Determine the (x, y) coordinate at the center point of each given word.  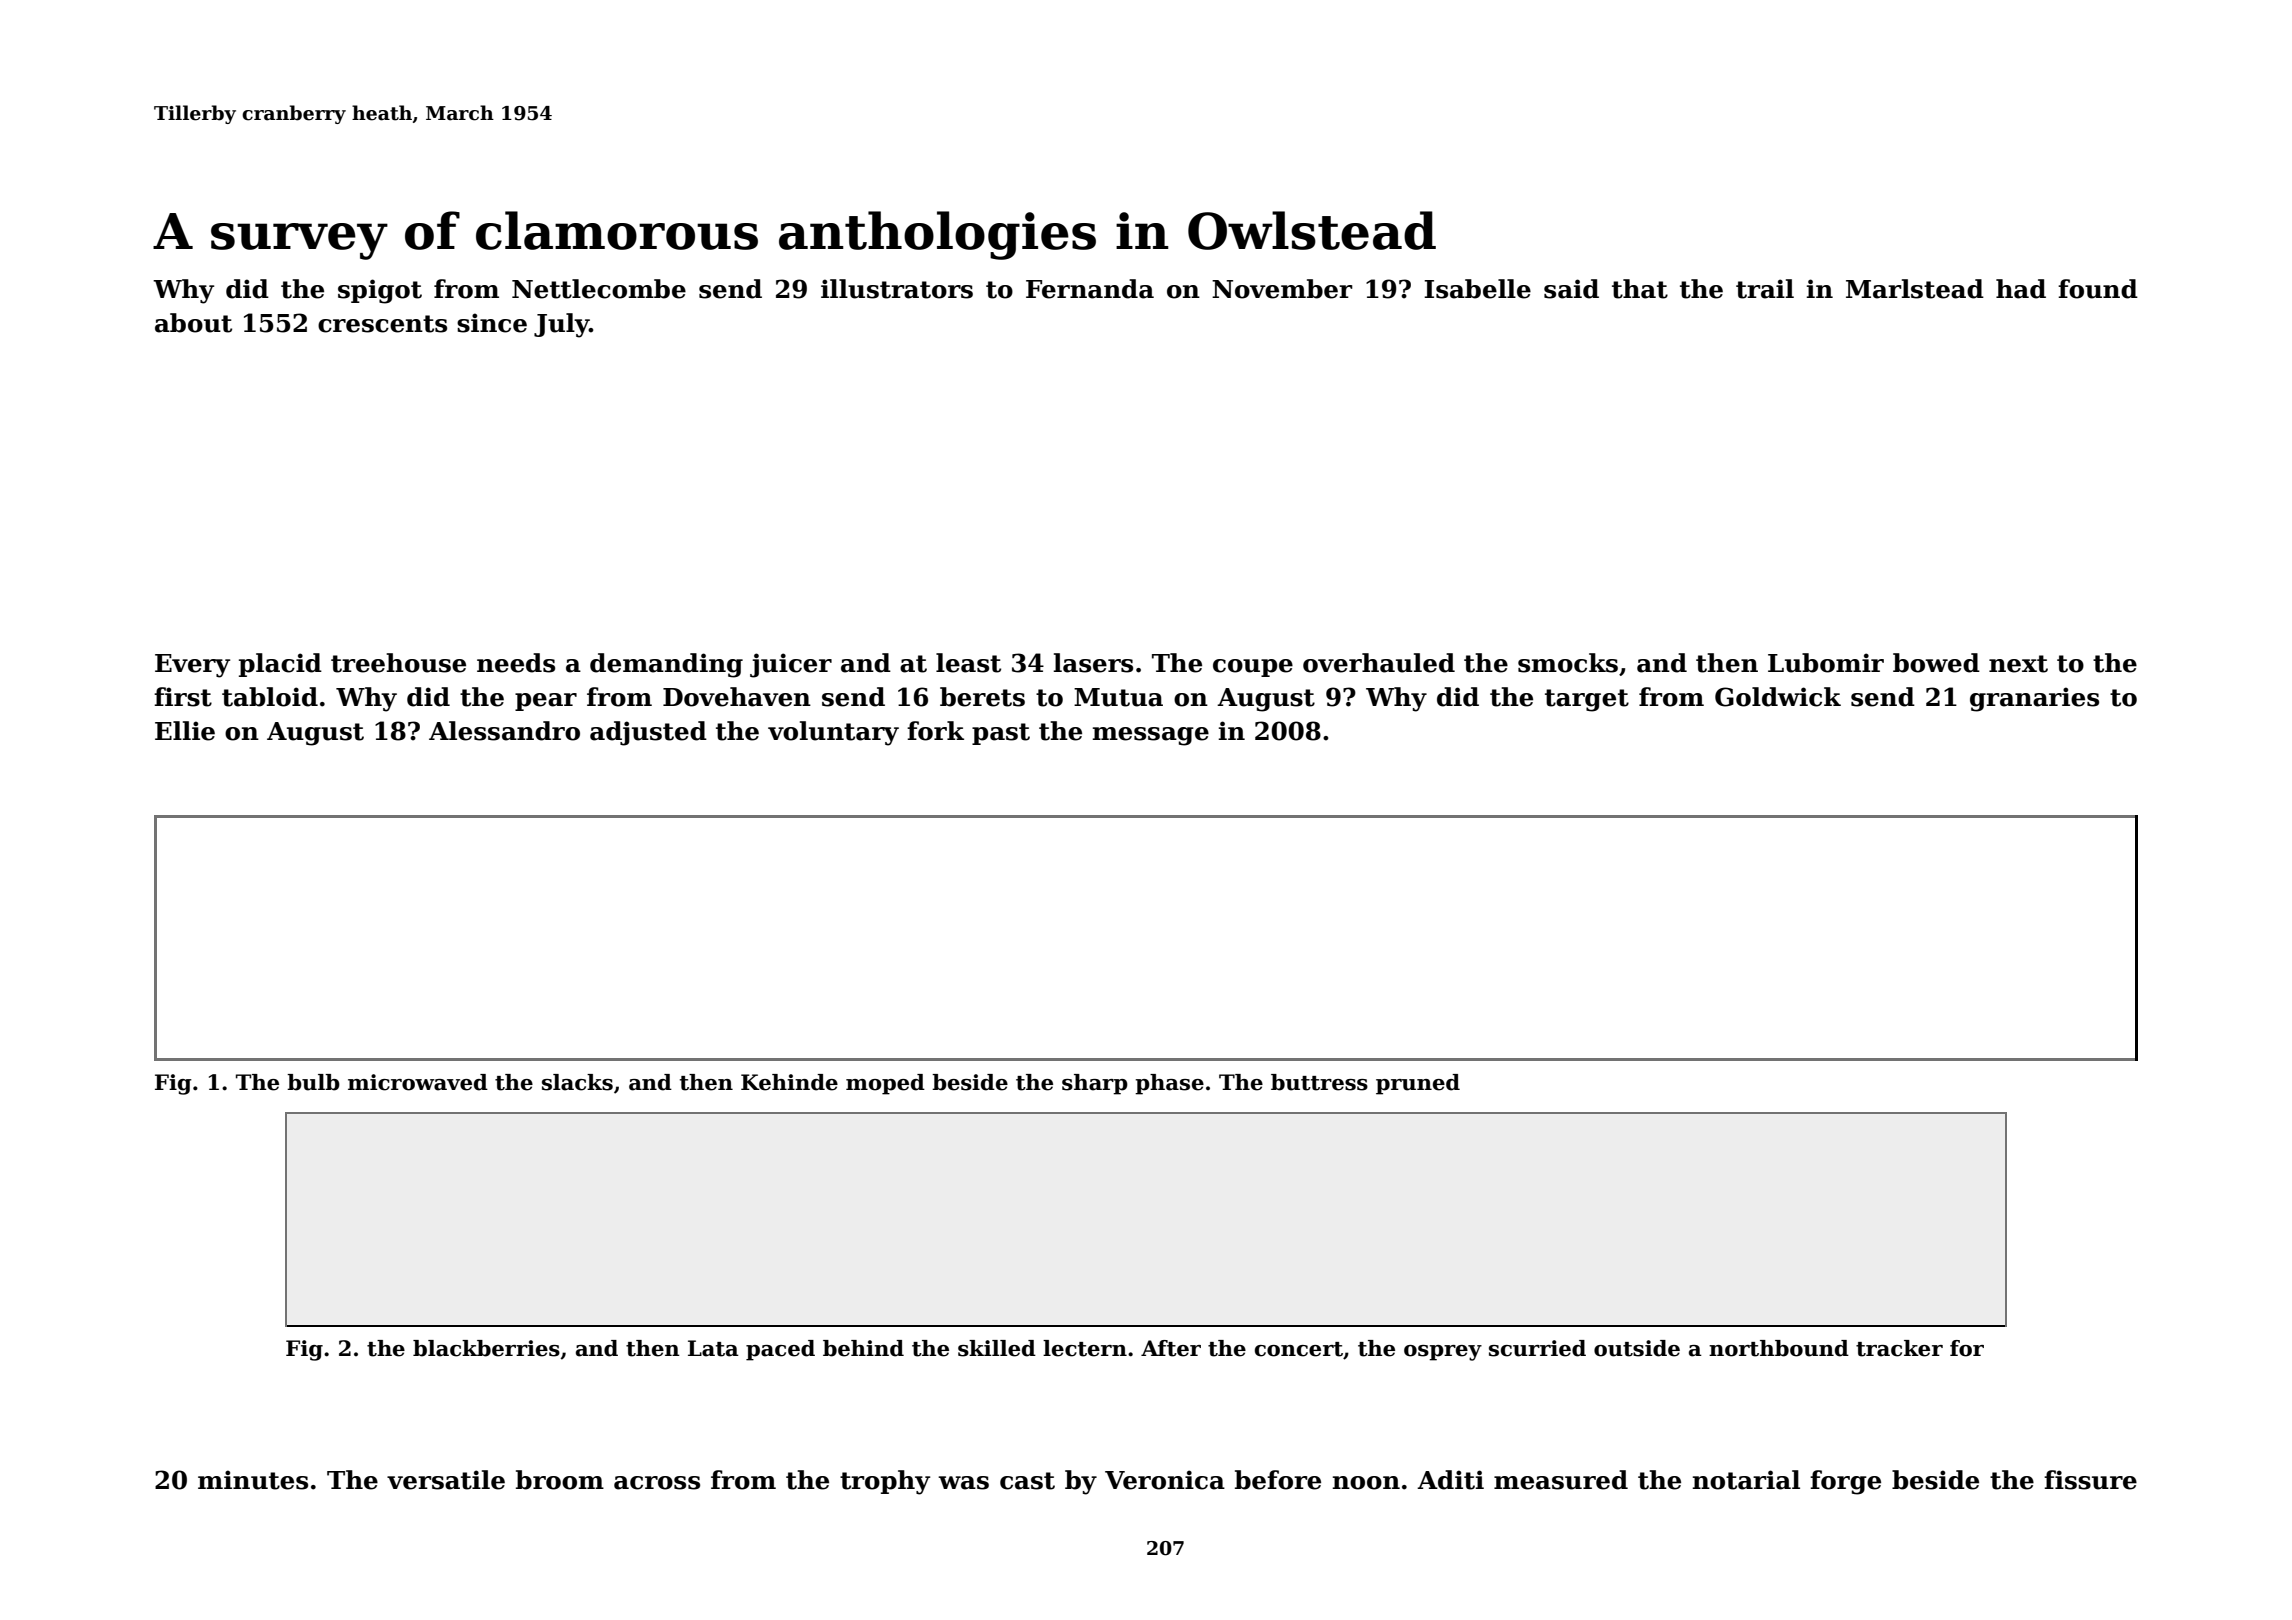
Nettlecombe (599, 289)
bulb (313, 1082)
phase (1169, 1084)
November (1282, 289)
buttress (1319, 1082)
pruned (1418, 1084)
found (2098, 289)
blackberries (486, 1348)
